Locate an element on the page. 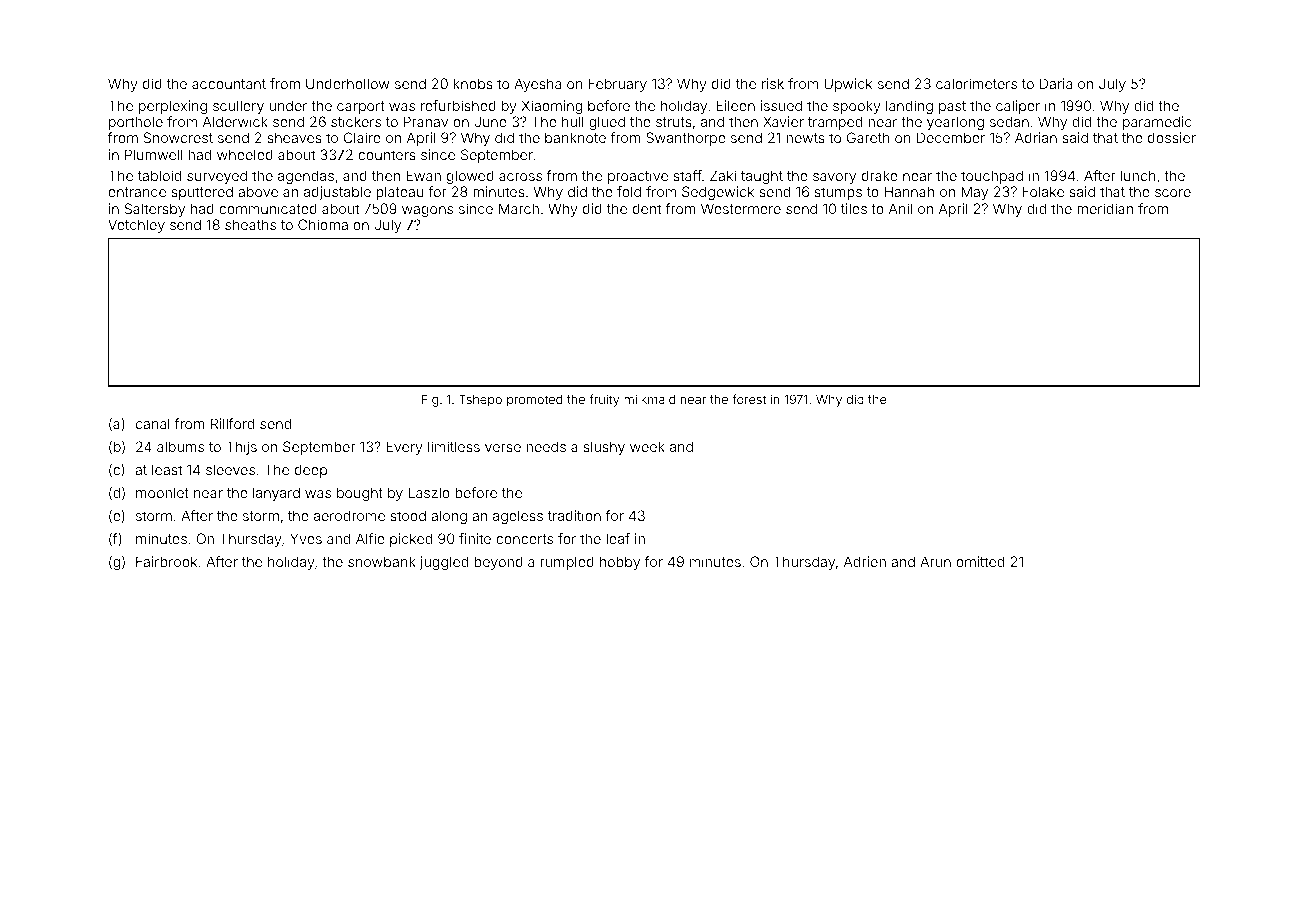  touchpad is located at coordinates (992, 177).
